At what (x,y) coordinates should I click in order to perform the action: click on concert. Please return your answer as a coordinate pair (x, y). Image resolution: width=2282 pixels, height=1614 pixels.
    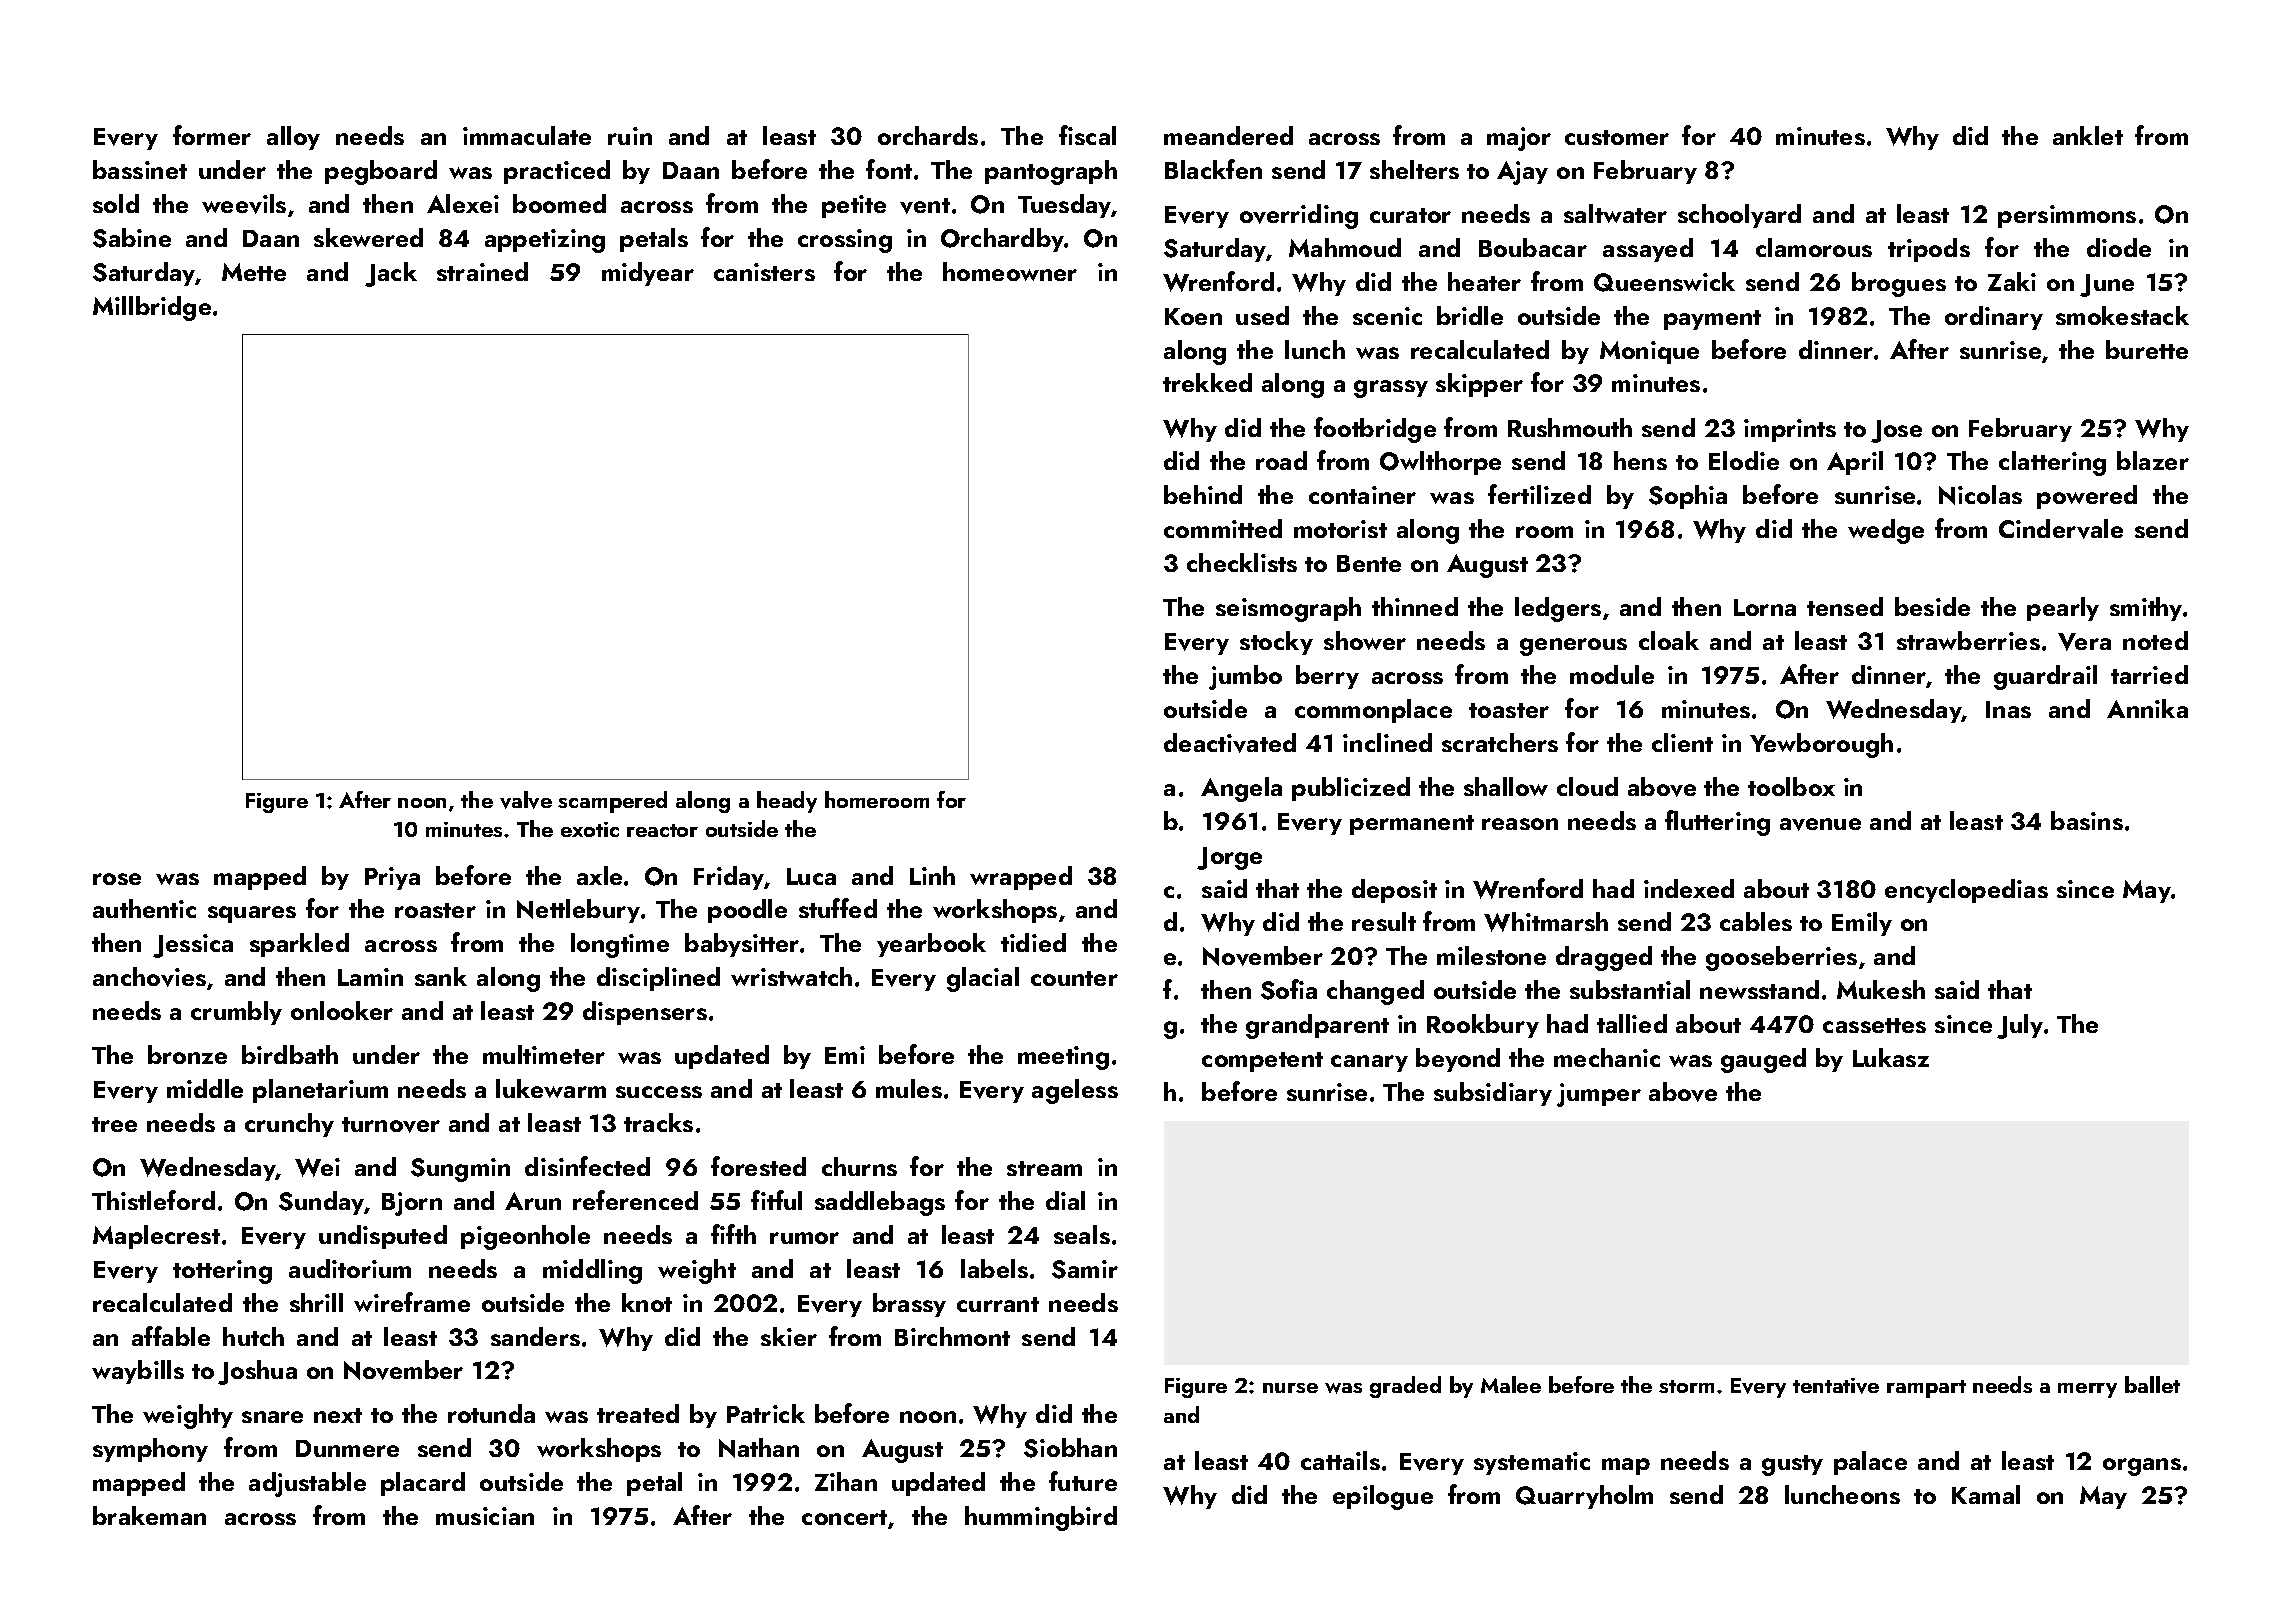
    Looking at the image, I should click on (844, 1517).
